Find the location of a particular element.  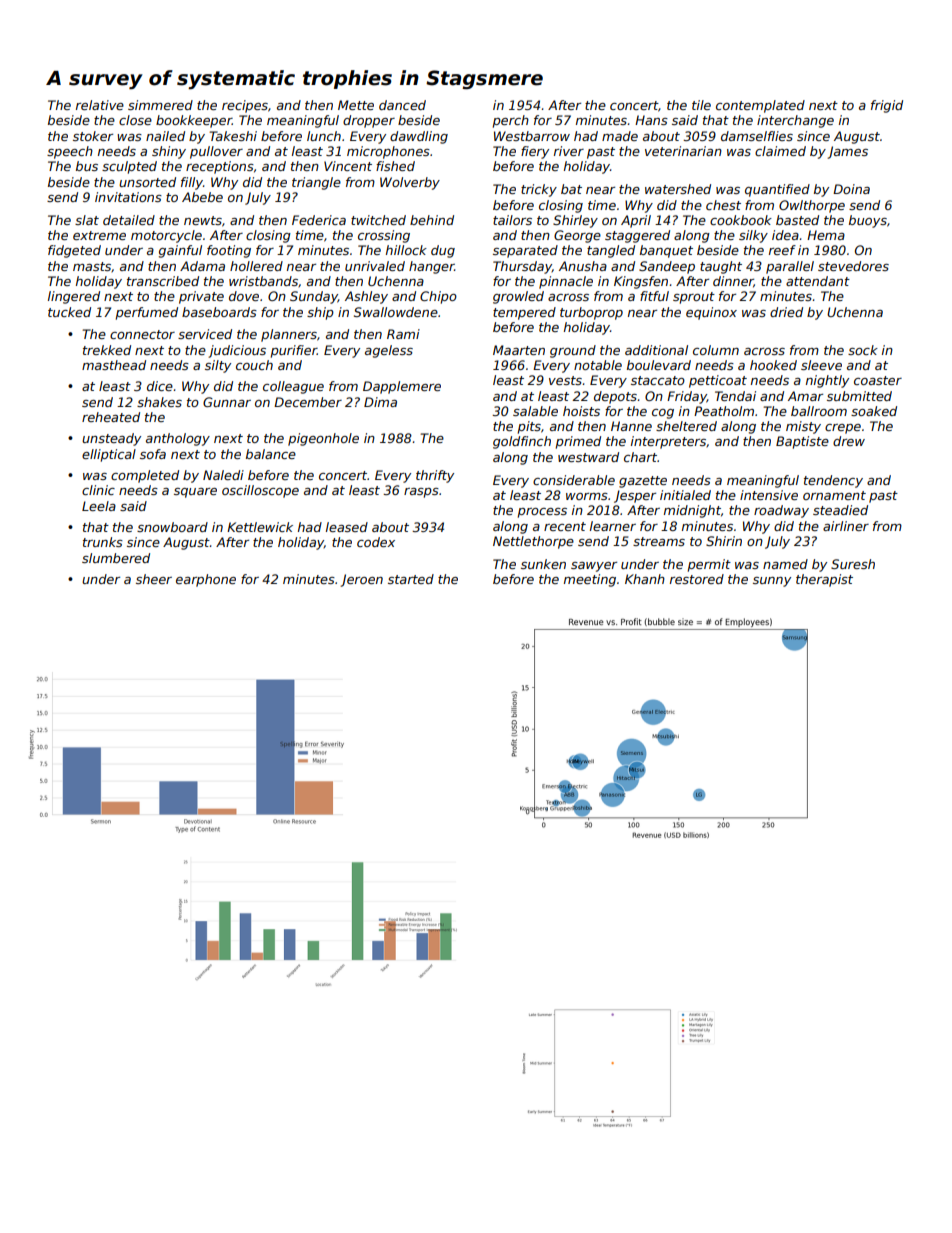

misty is located at coordinates (803, 427).
